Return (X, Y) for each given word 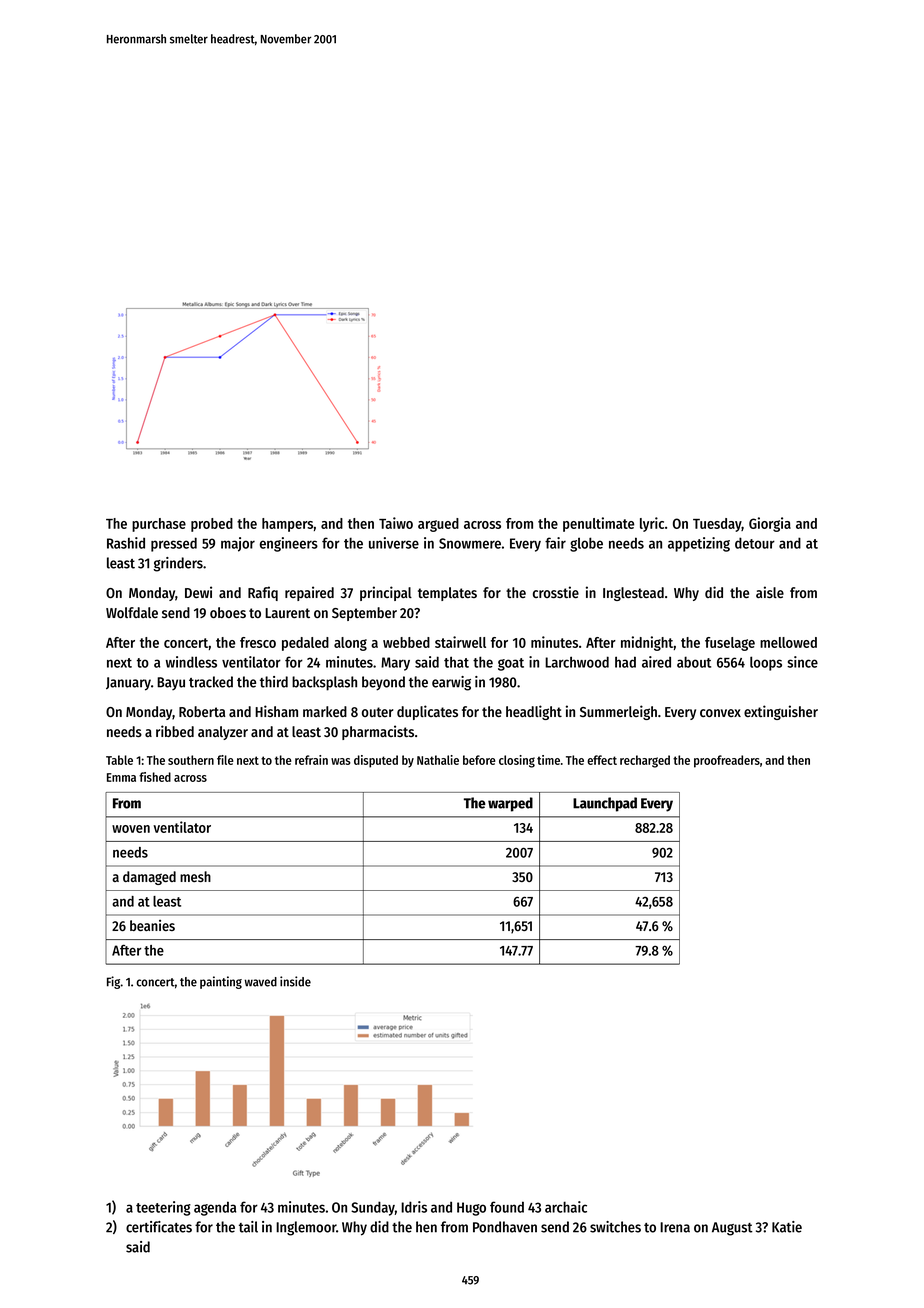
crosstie (556, 592)
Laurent (287, 613)
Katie (787, 1227)
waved (261, 982)
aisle (770, 592)
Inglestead (633, 594)
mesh (195, 876)
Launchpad (605, 804)
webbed (406, 642)
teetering (163, 1208)
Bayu (171, 683)
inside (295, 981)
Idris (414, 1207)
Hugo (471, 1209)
